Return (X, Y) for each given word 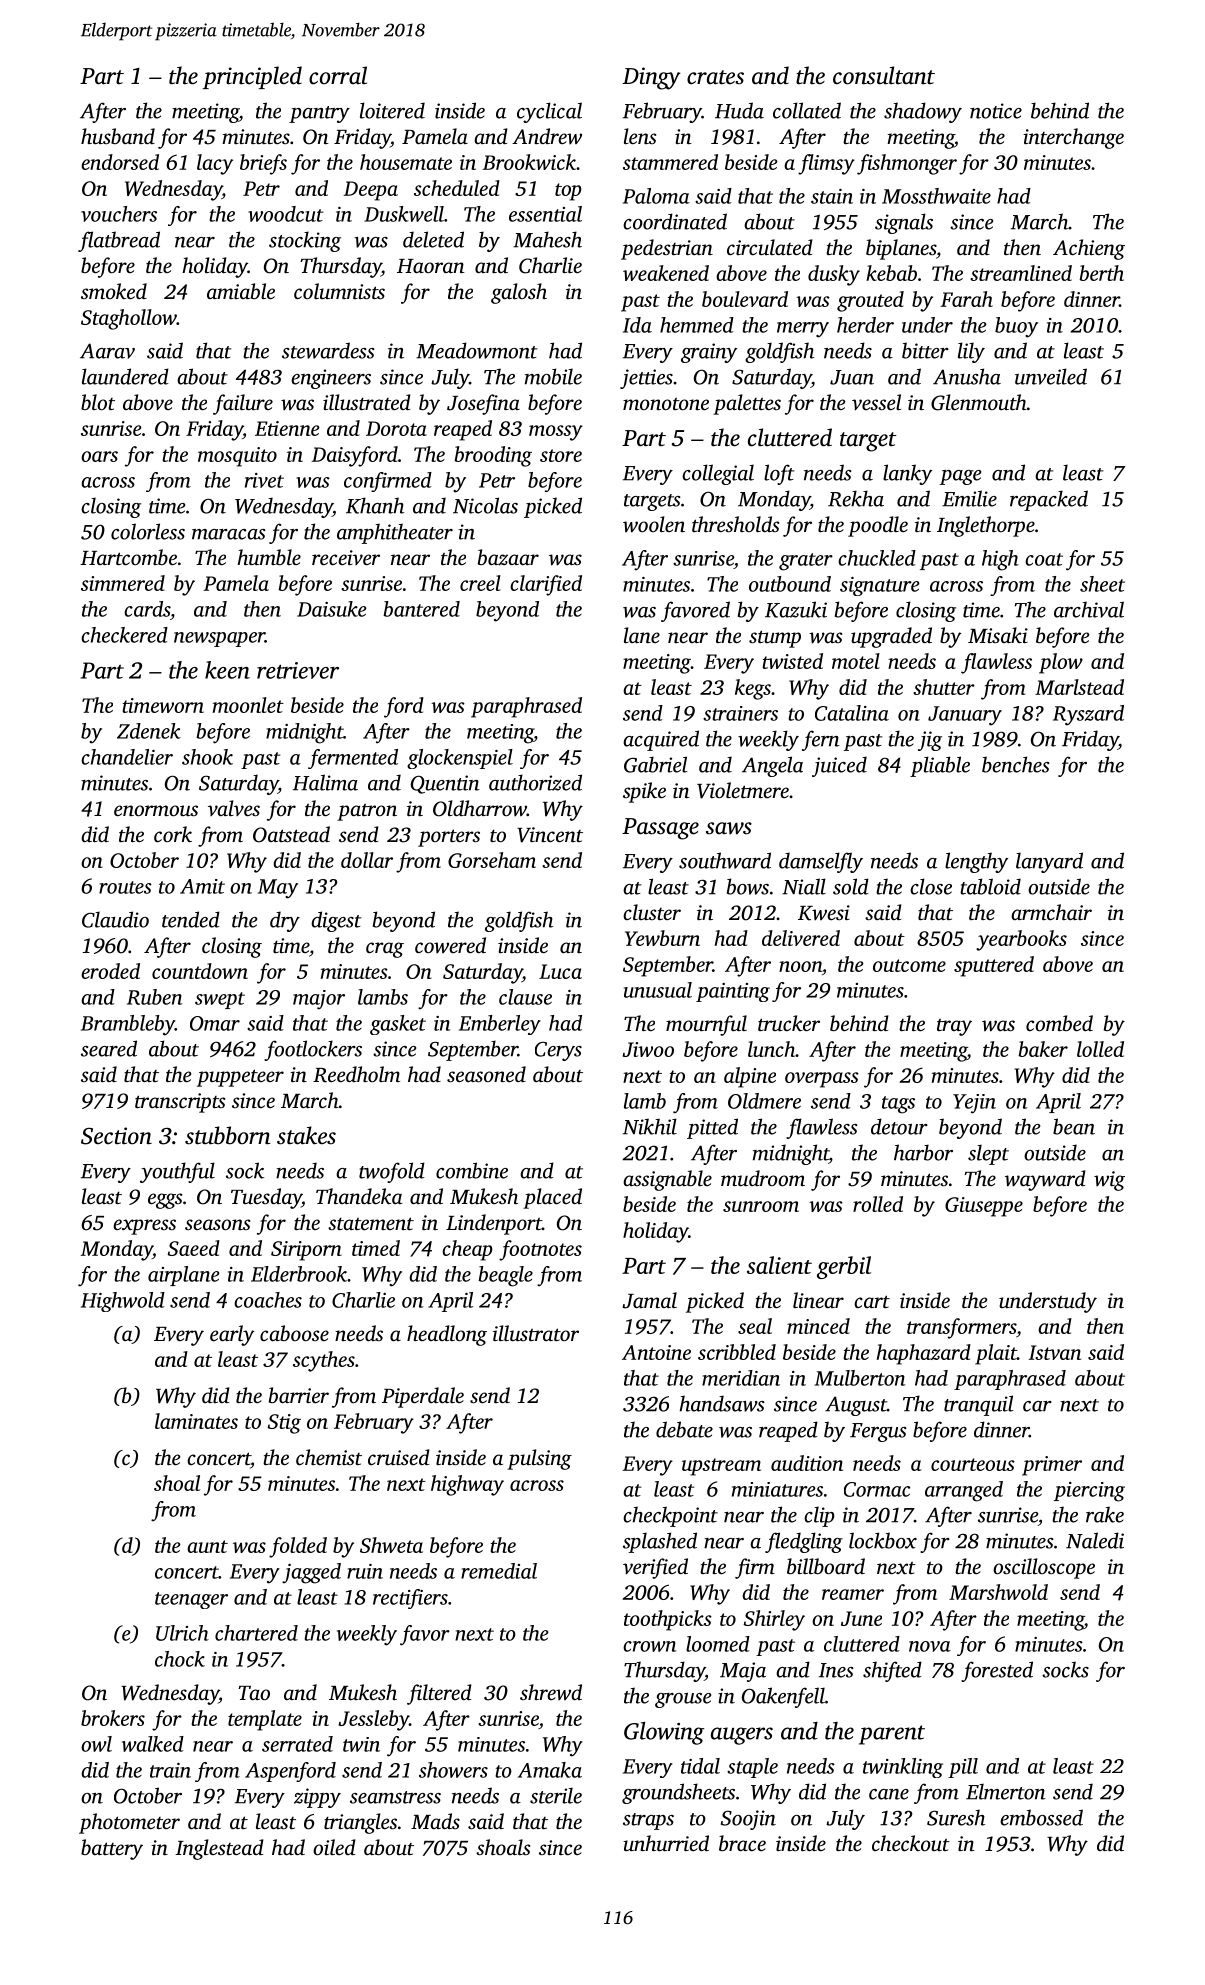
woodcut (285, 214)
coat (1044, 559)
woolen (654, 524)
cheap (467, 1250)
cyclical (549, 112)
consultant (884, 75)
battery (112, 1849)
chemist (329, 1457)
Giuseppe (984, 1207)
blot (98, 402)
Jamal (649, 1300)
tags (898, 1105)
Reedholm (356, 1074)
